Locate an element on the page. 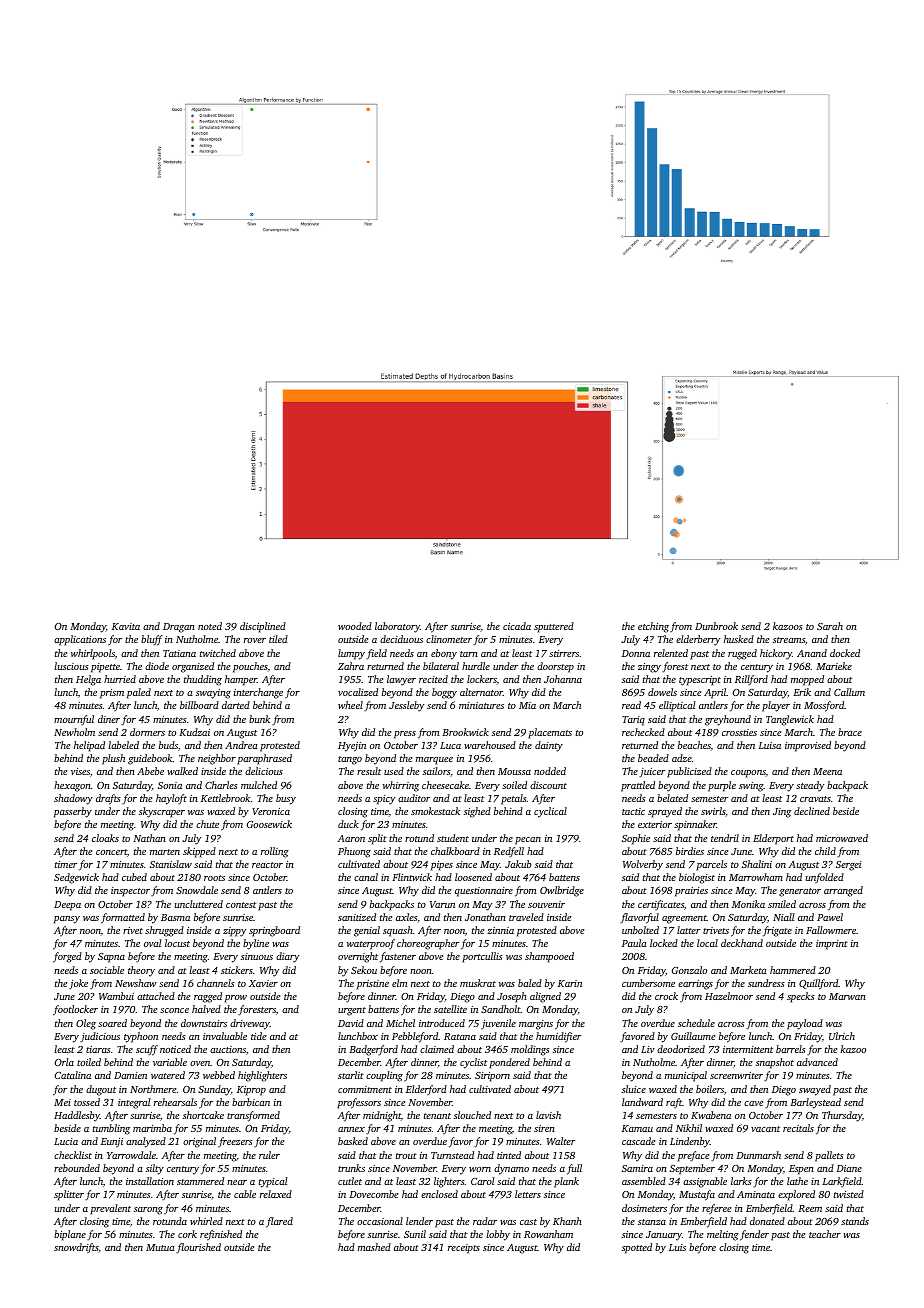  snowdrifts is located at coordinates (76, 1248).
